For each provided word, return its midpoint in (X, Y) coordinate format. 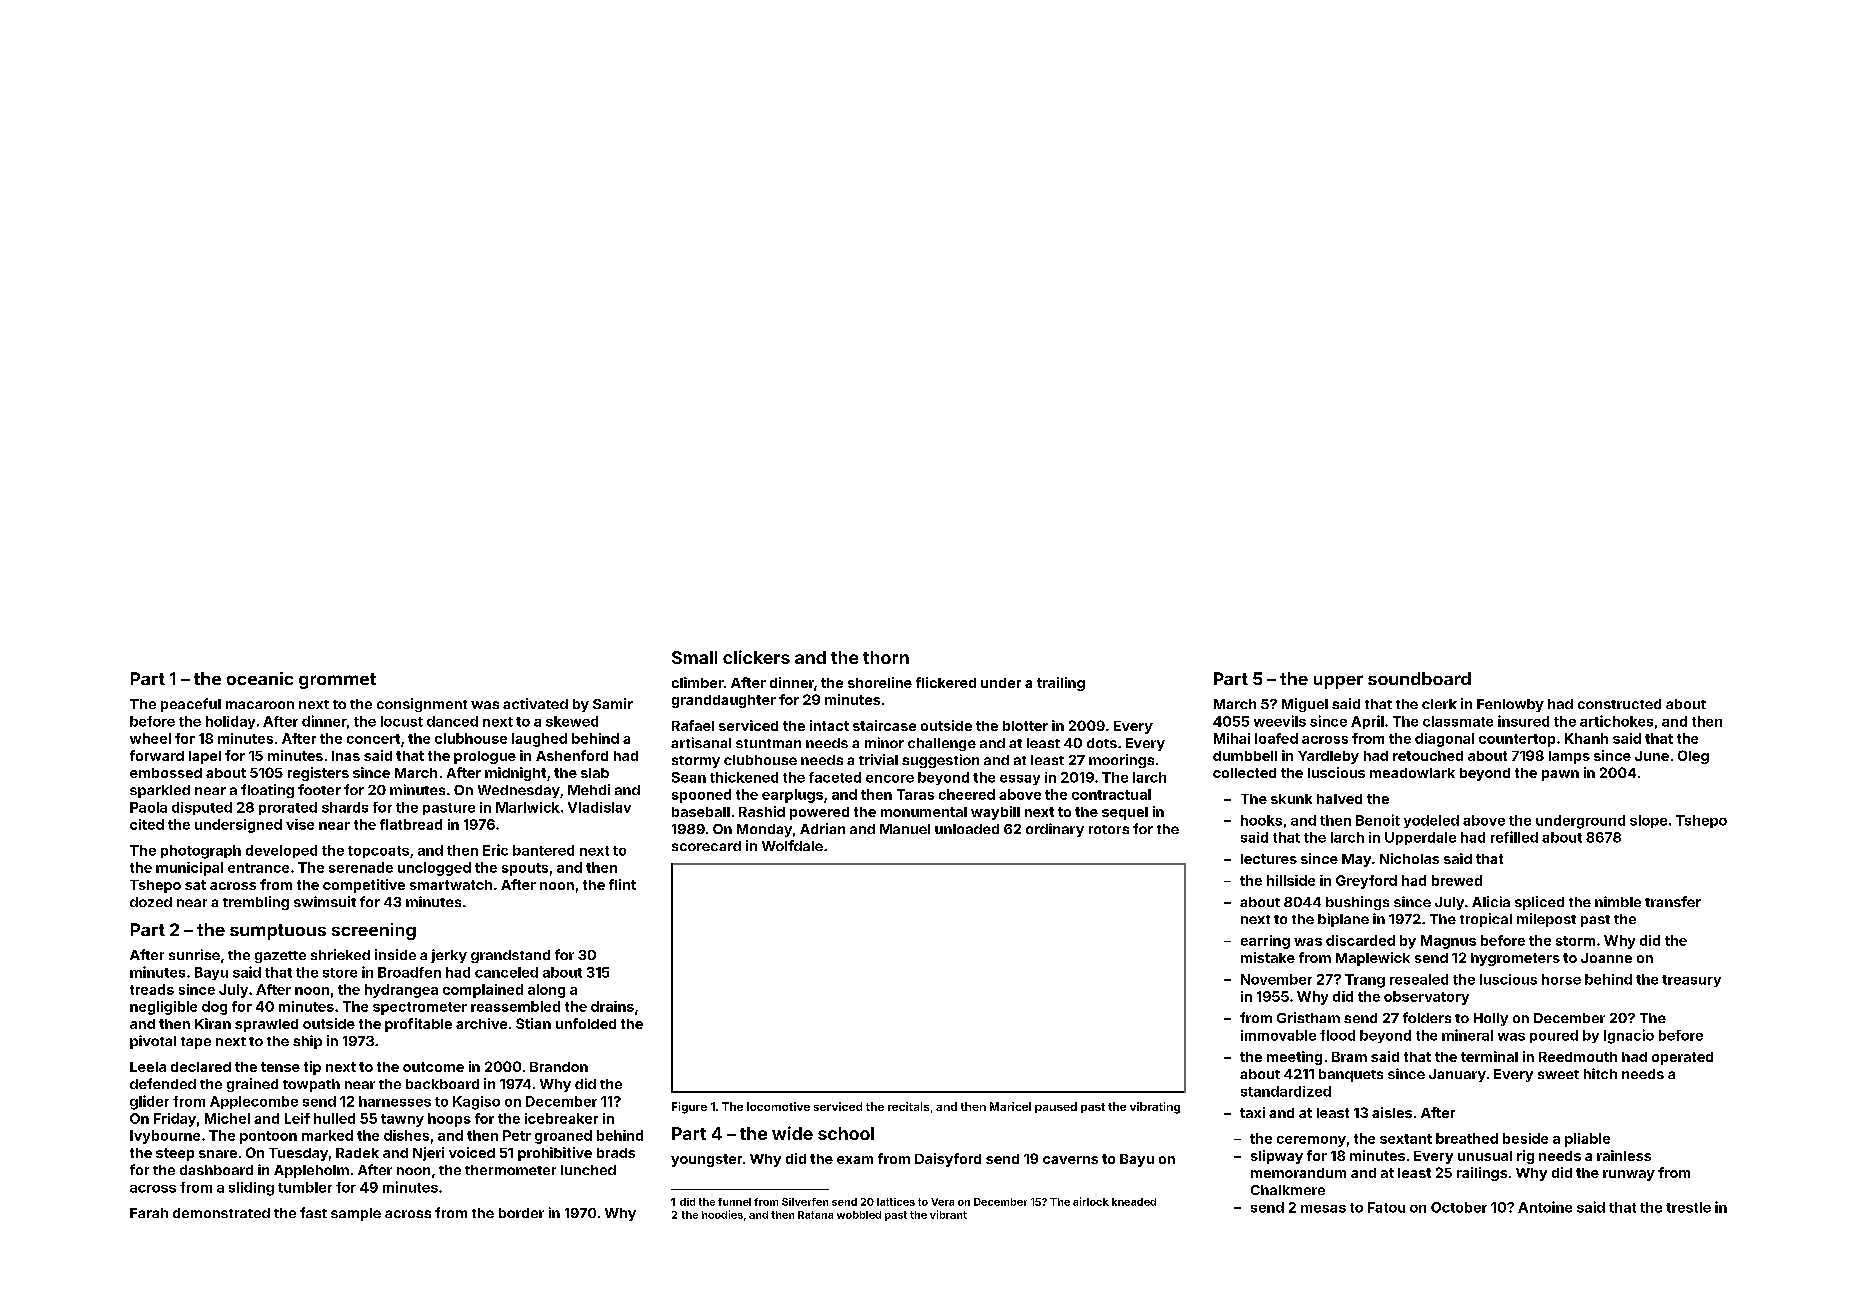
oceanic (260, 678)
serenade (361, 867)
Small (694, 657)
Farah (149, 1213)
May (1356, 860)
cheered (967, 794)
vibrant (948, 1214)
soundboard (1419, 678)
